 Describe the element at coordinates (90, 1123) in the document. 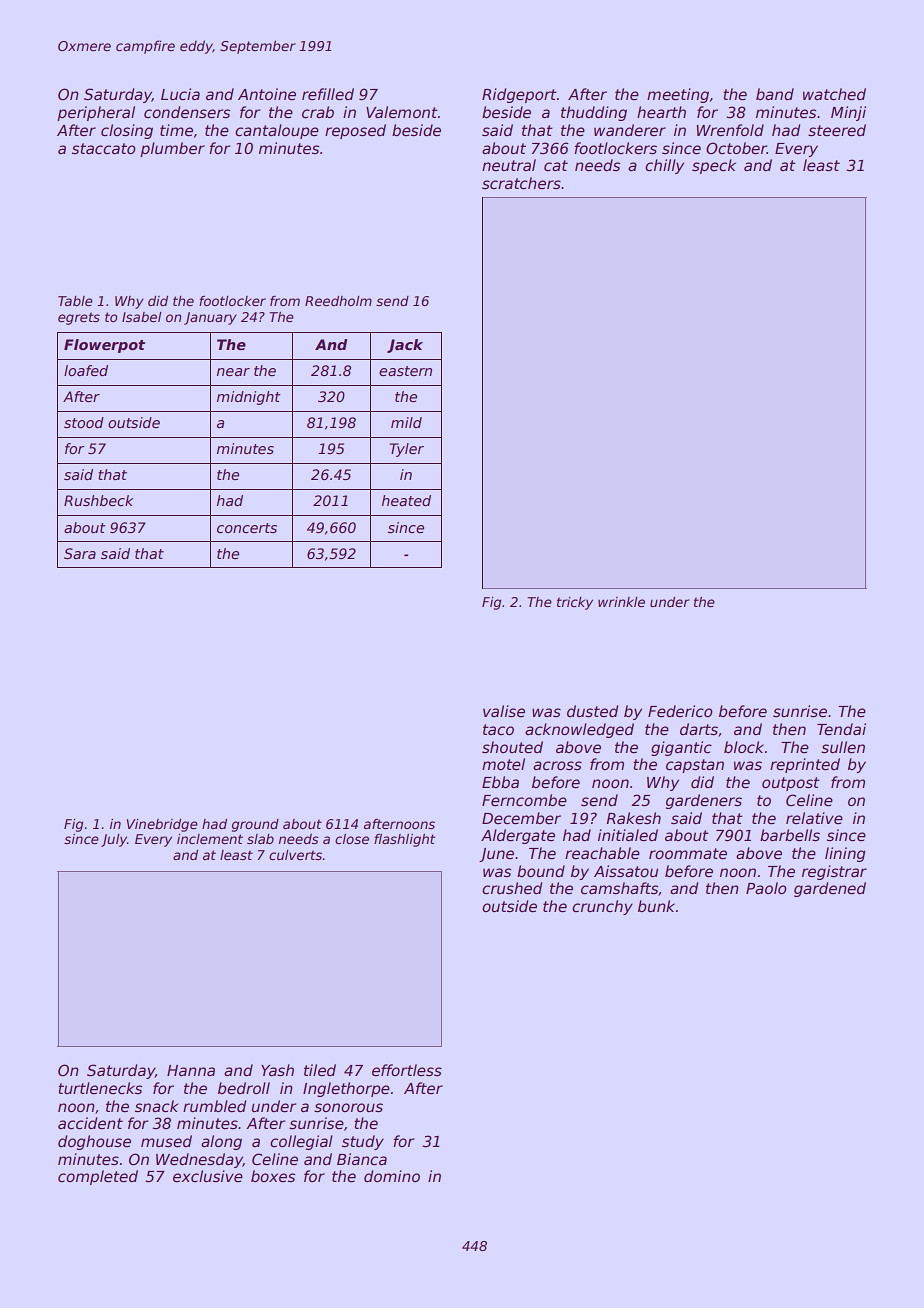

I see `accident` at that location.
